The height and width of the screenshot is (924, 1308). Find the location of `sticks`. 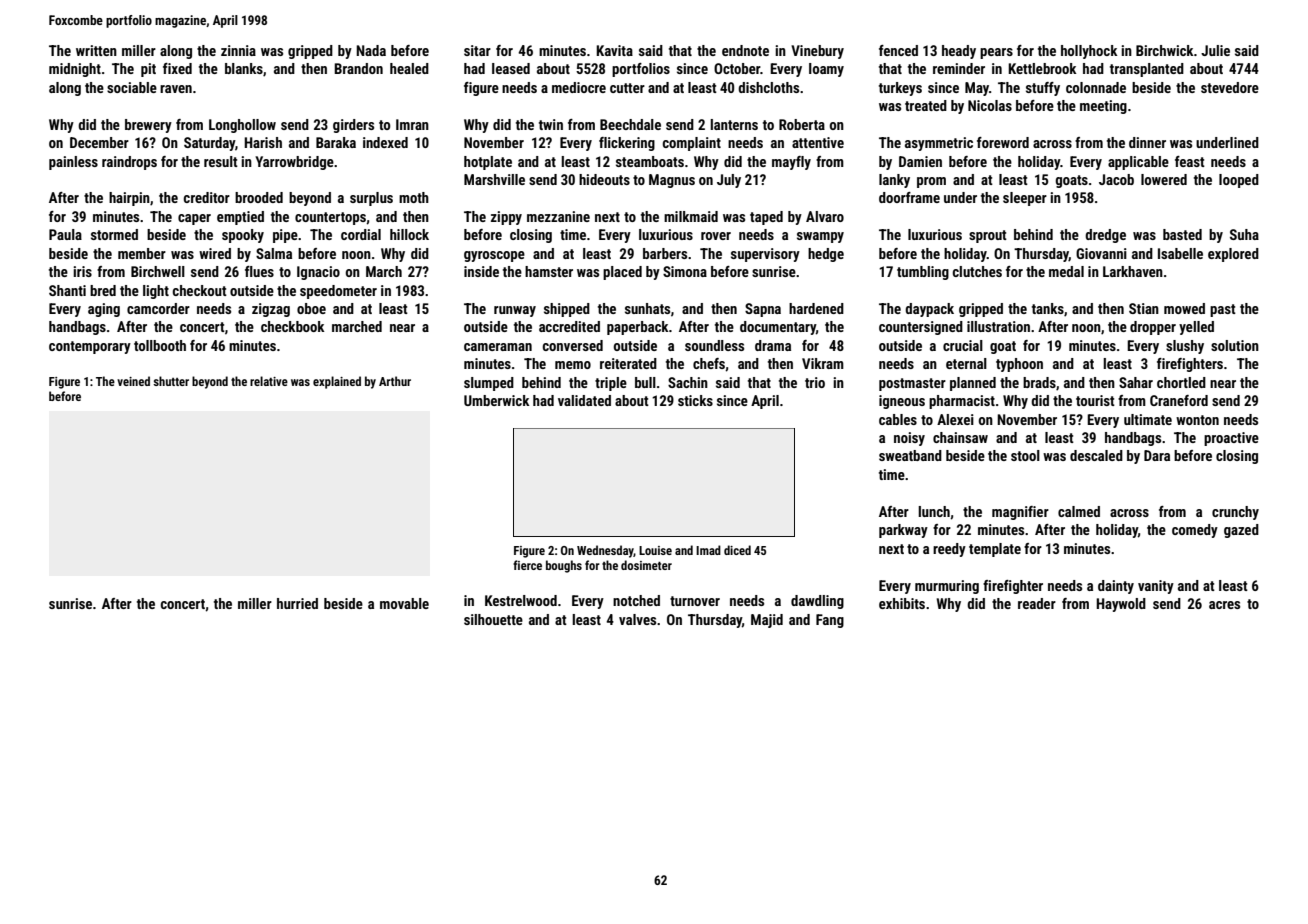

sticks is located at coordinates (695, 400).
